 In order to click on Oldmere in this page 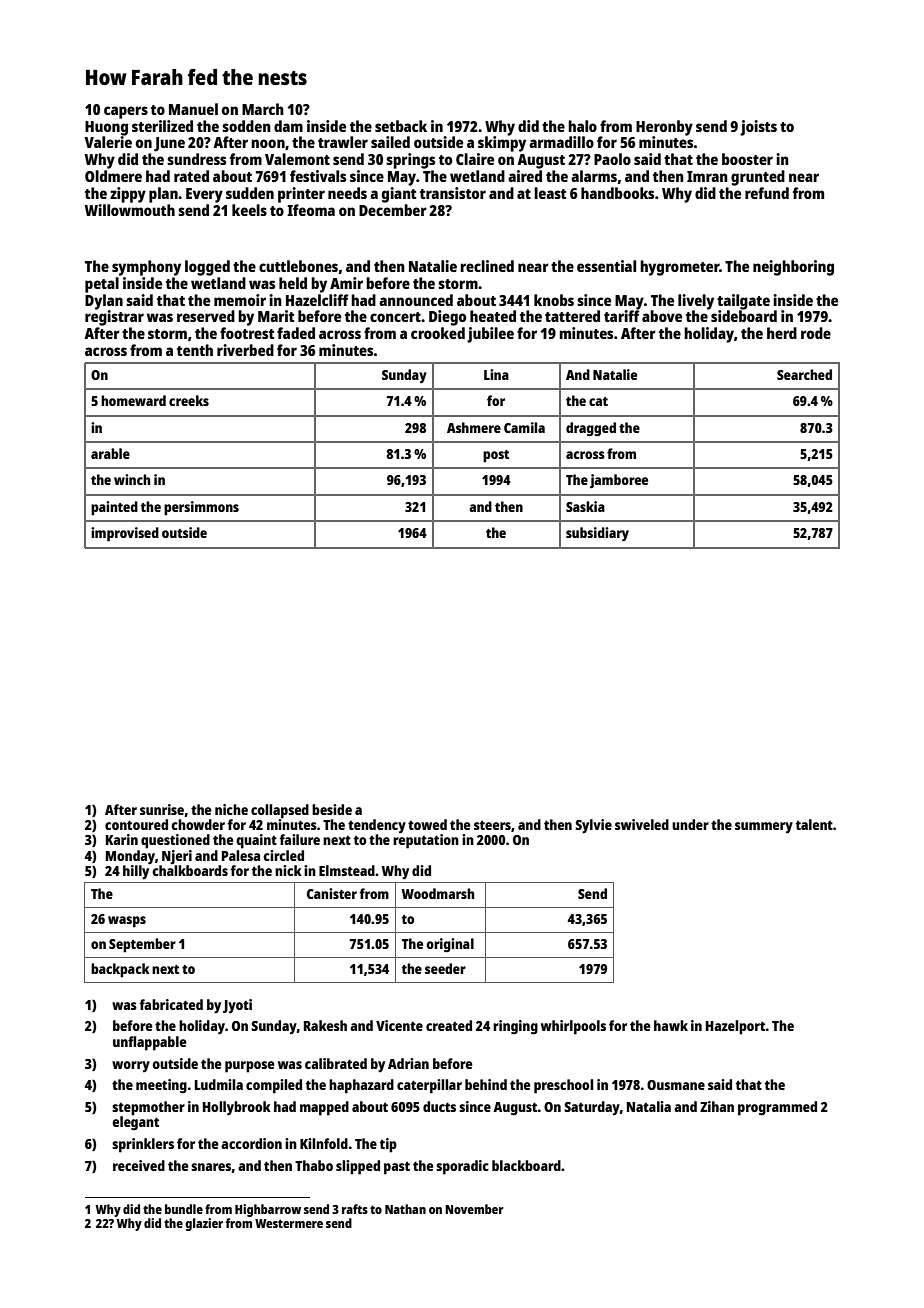, I will do `click(113, 176)`.
